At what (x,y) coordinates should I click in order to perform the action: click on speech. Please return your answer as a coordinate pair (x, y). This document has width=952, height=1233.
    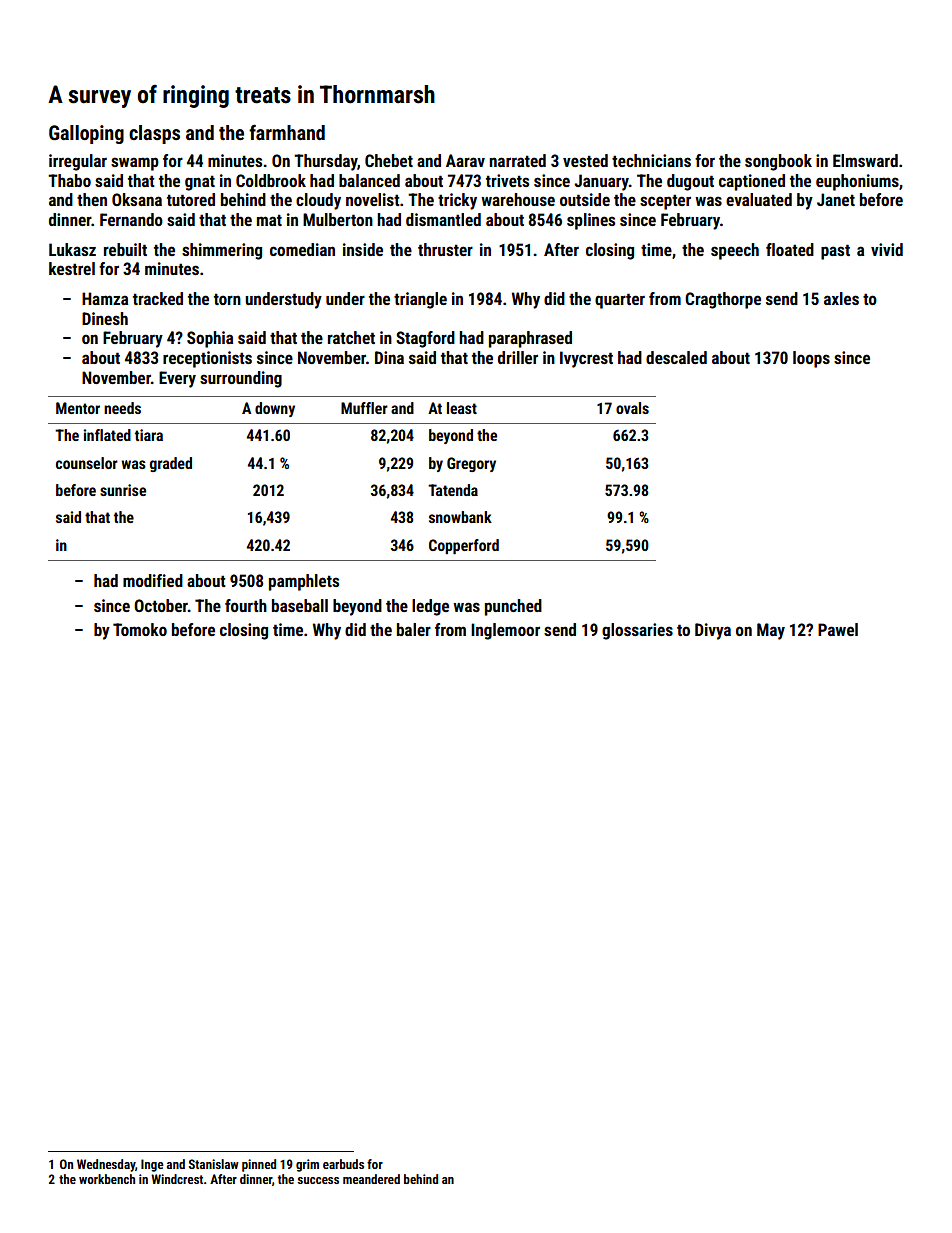
    Looking at the image, I should click on (735, 251).
